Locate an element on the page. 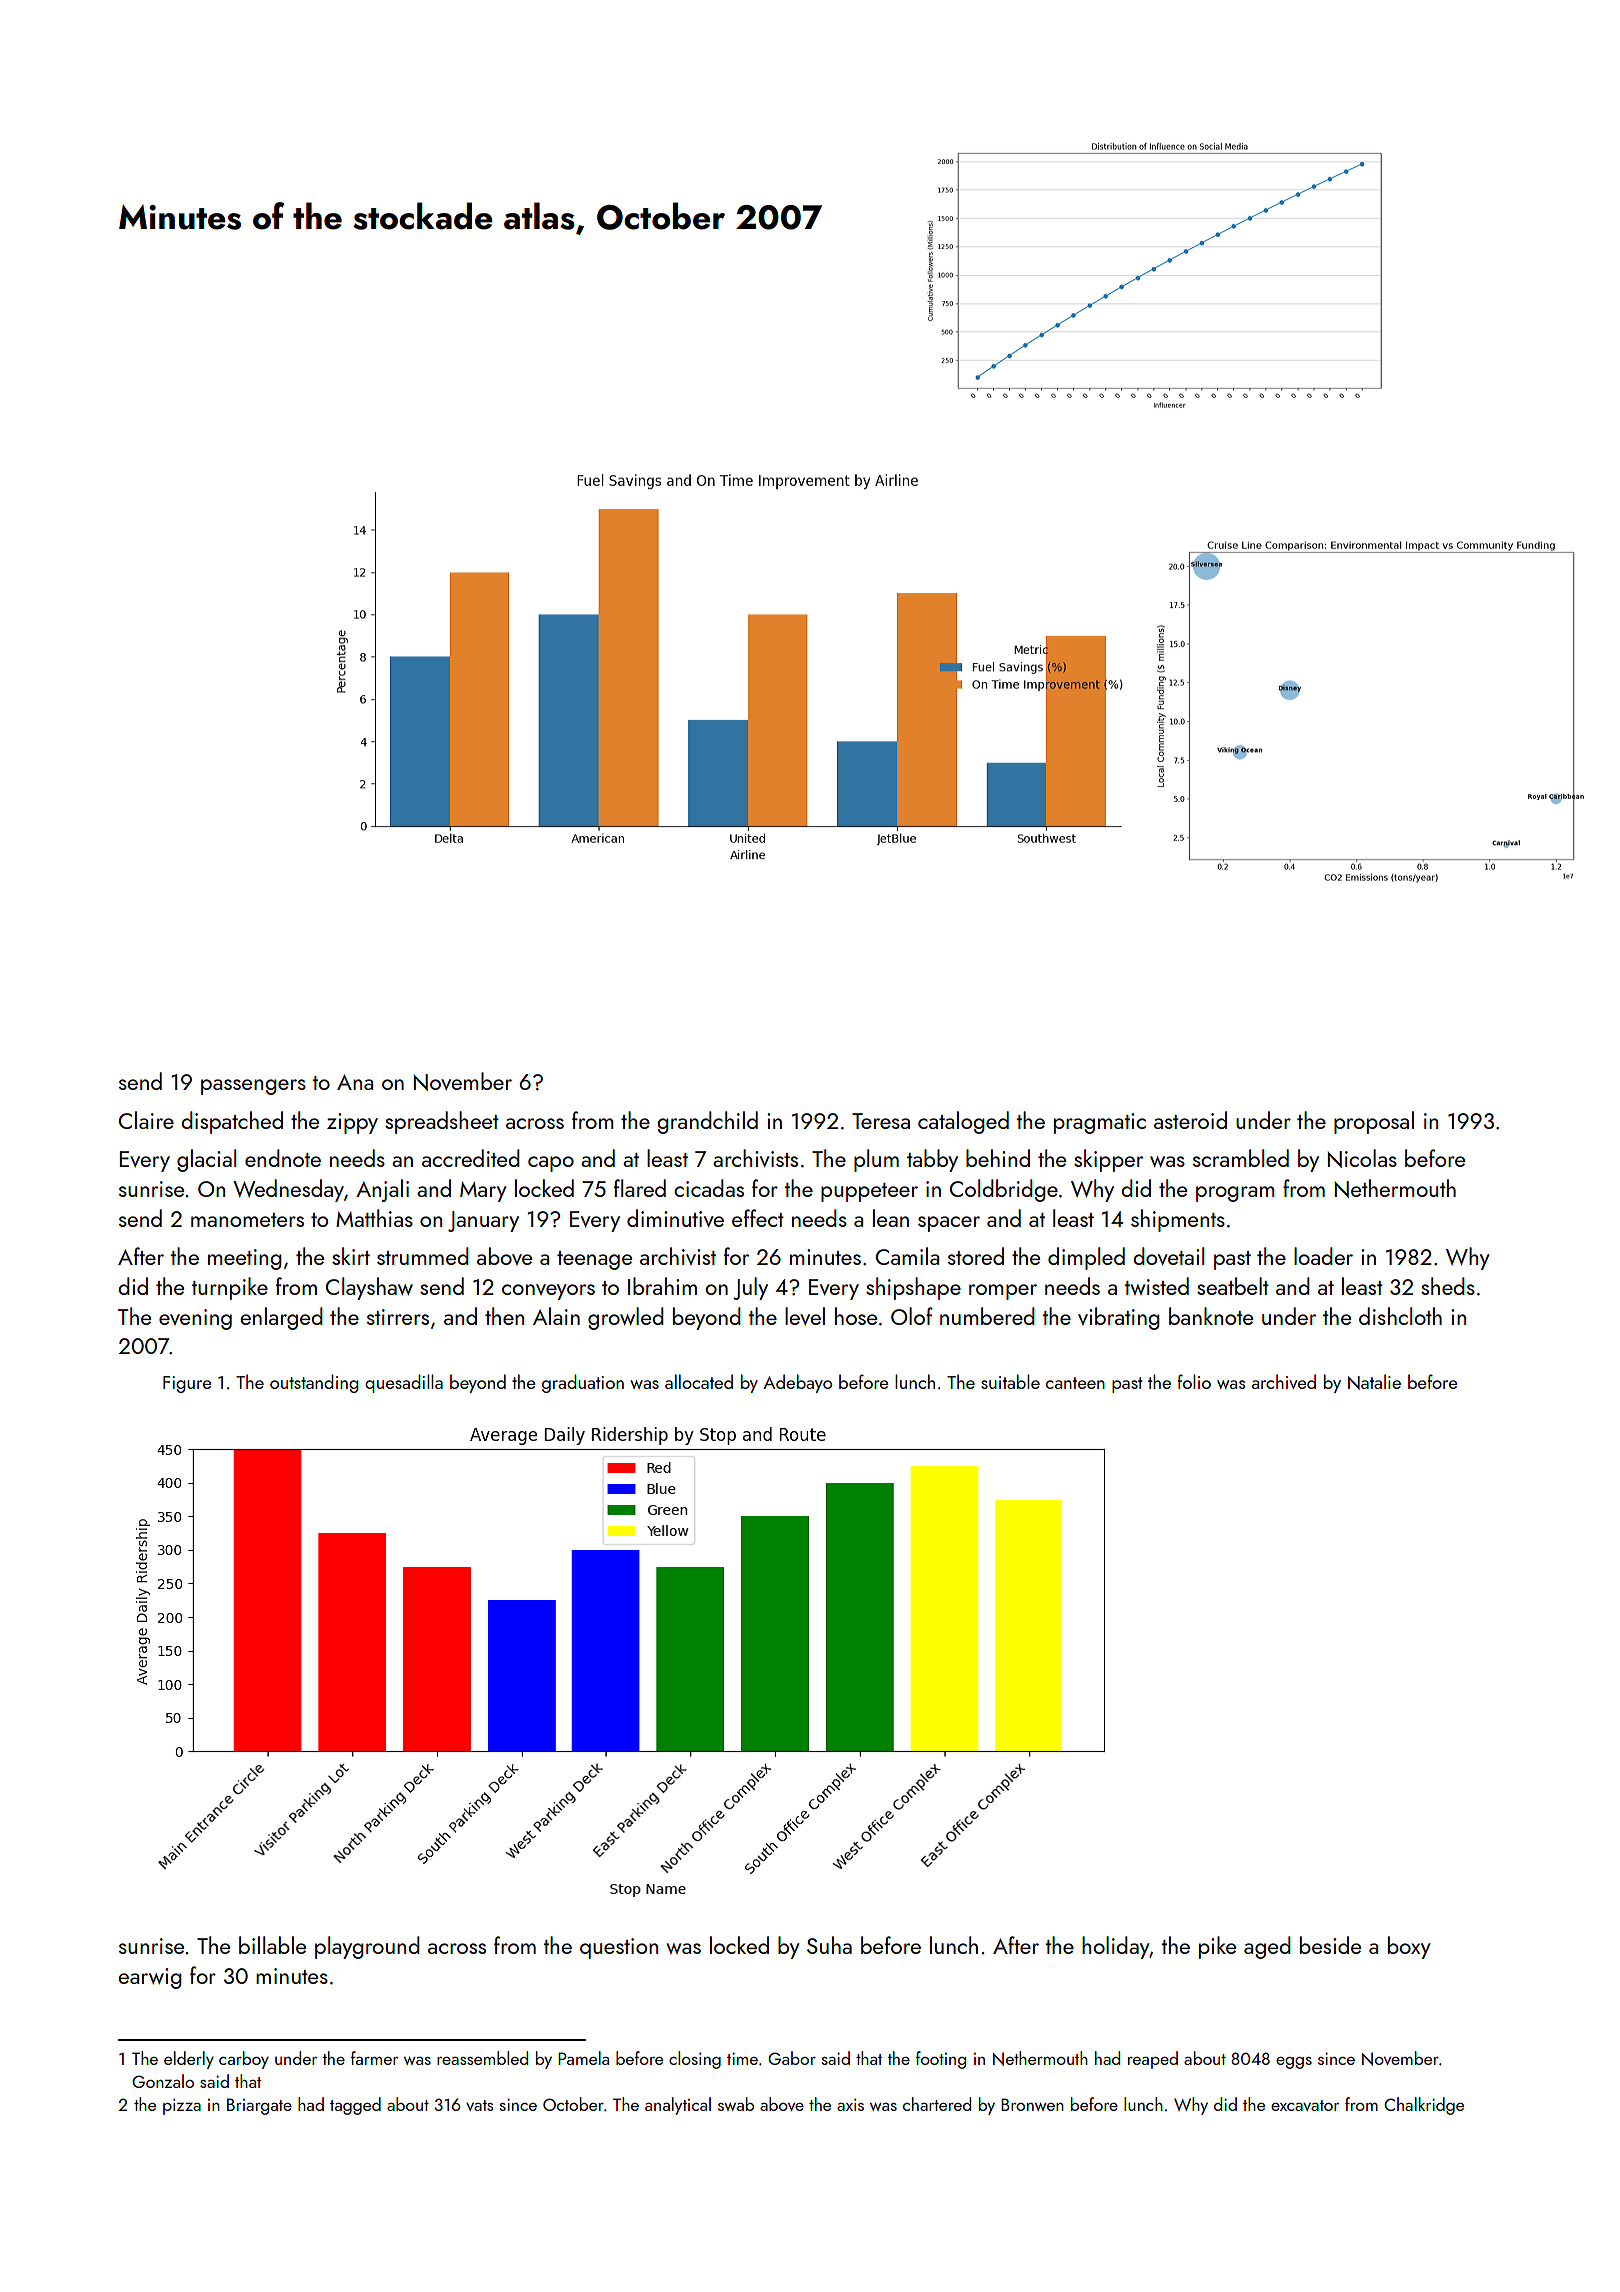 The image size is (1620, 2292). playground is located at coordinates (367, 1947).
